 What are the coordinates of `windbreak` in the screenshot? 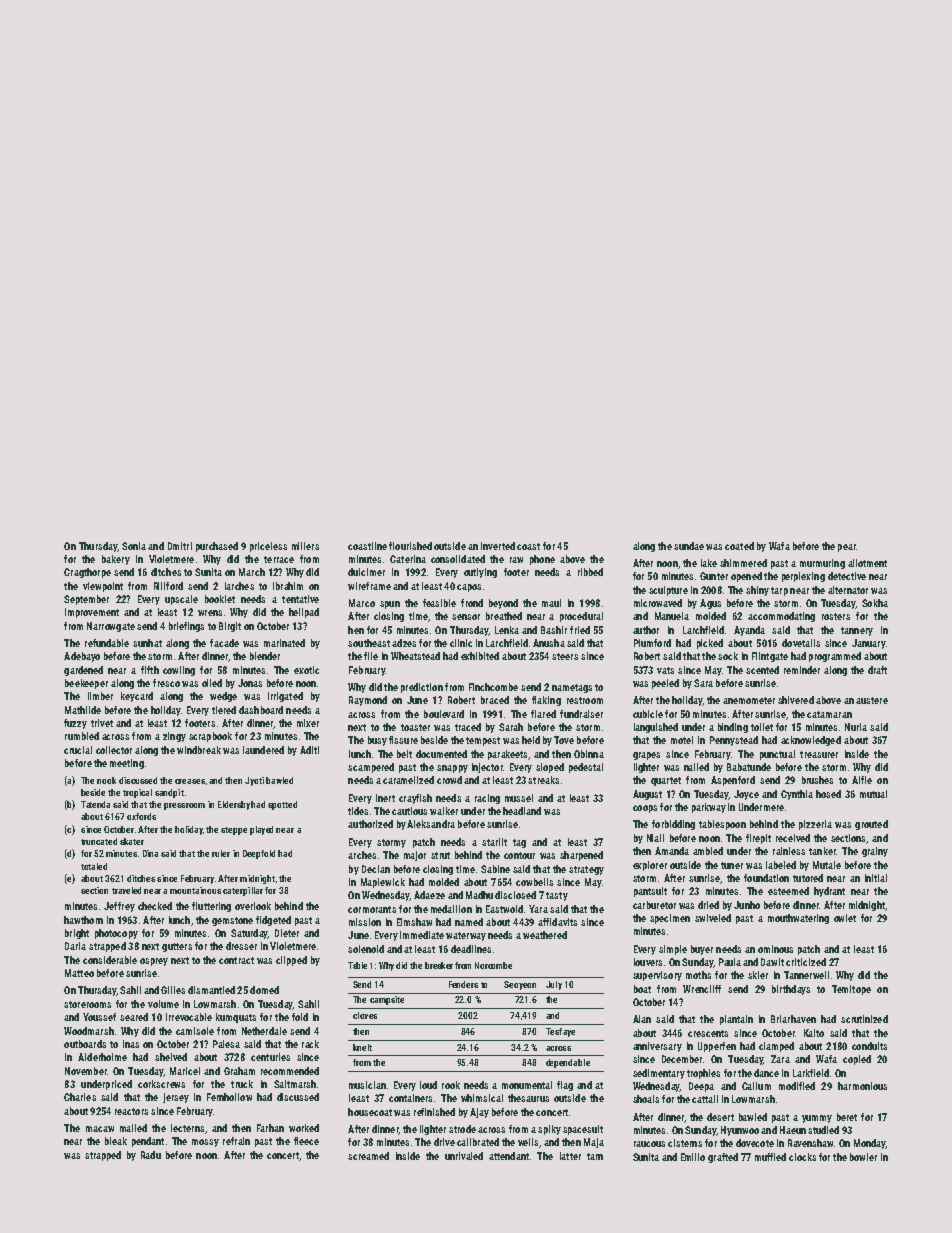 It's located at (199, 750).
